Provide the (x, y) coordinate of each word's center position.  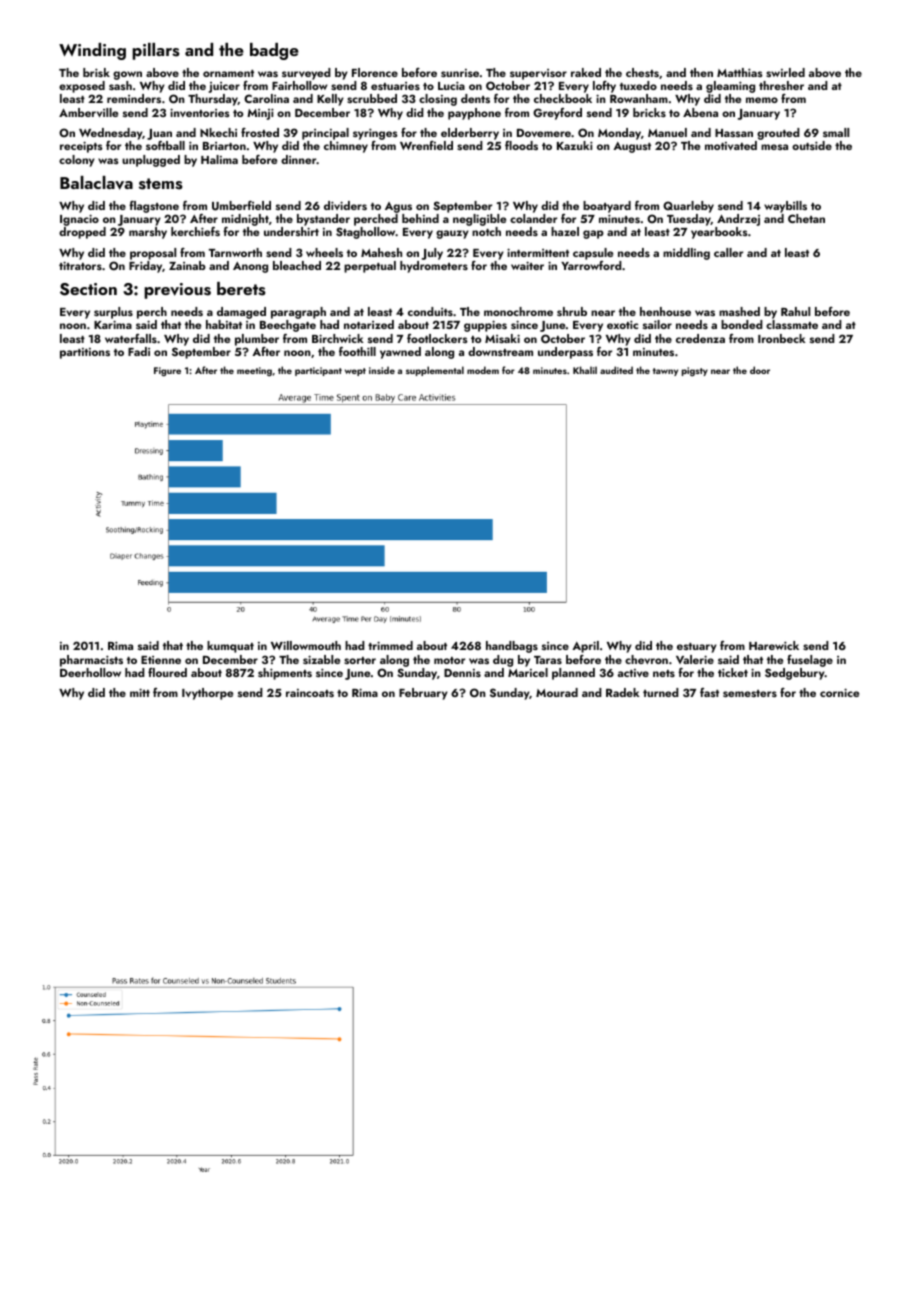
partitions (85, 353)
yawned (400, 353)
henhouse (665, 311)
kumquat (230, 647)
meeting (254, 371)
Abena (700, 112)
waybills (785, 207)
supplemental (435, 371)
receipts (81, 147)
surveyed (306, 74)
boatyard (607, 207)
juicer (224, 87)
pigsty (695, 371)
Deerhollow (90, 672)
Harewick (774, 645)
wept (355, 372)
